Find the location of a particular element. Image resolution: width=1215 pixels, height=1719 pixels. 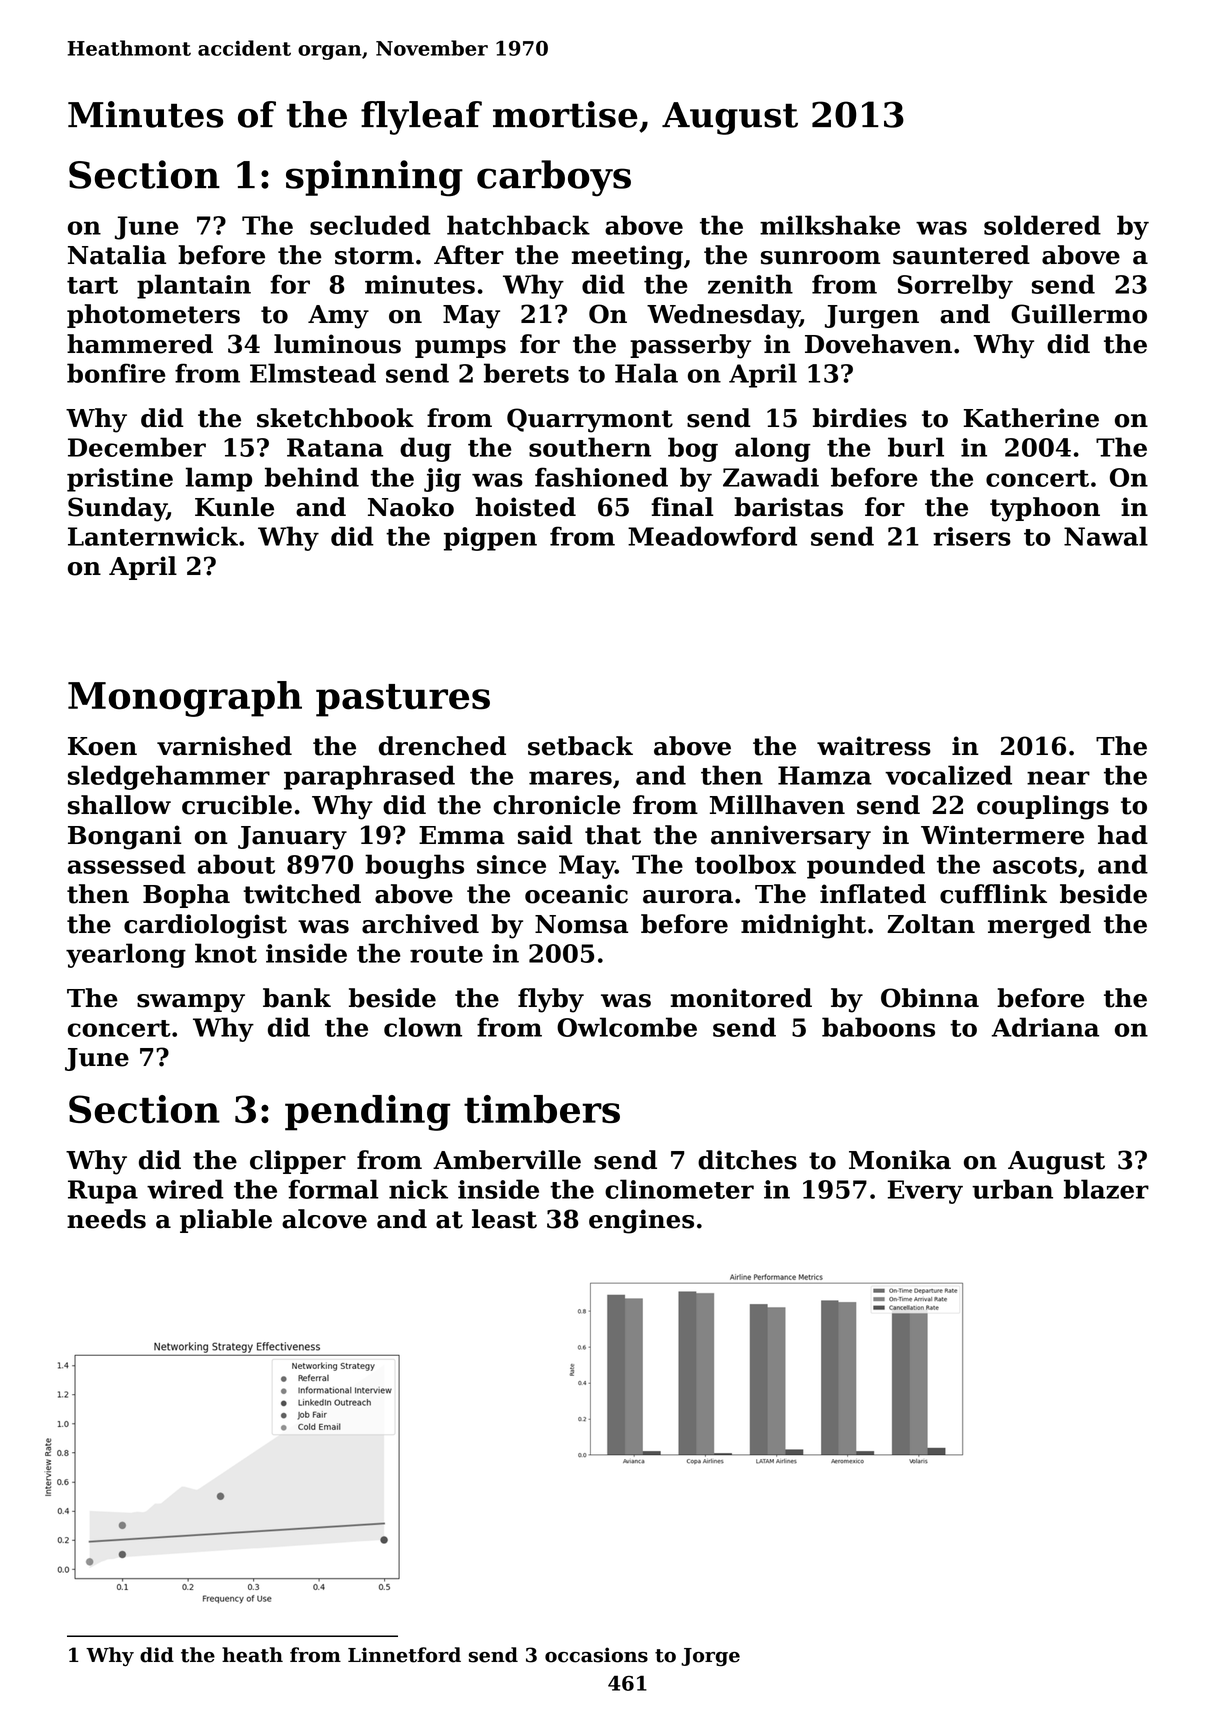

baboons is located at coordinates (878, 1027).
